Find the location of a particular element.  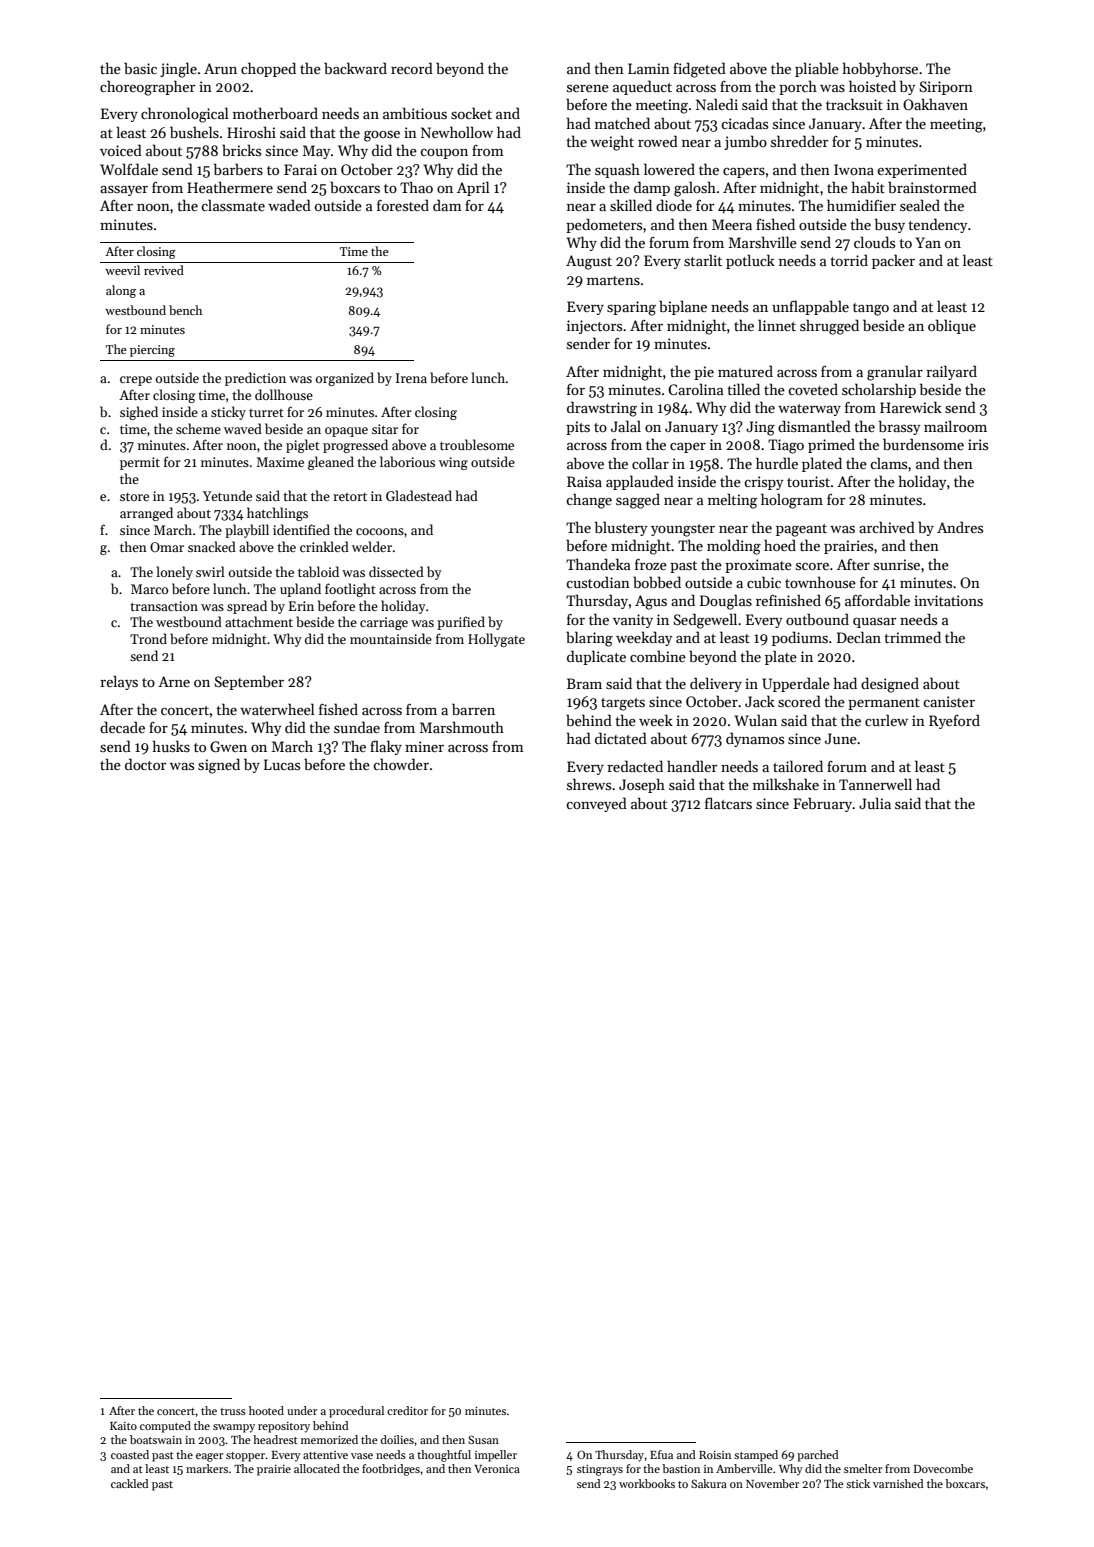

tango is located at coordinates (871, 309).
